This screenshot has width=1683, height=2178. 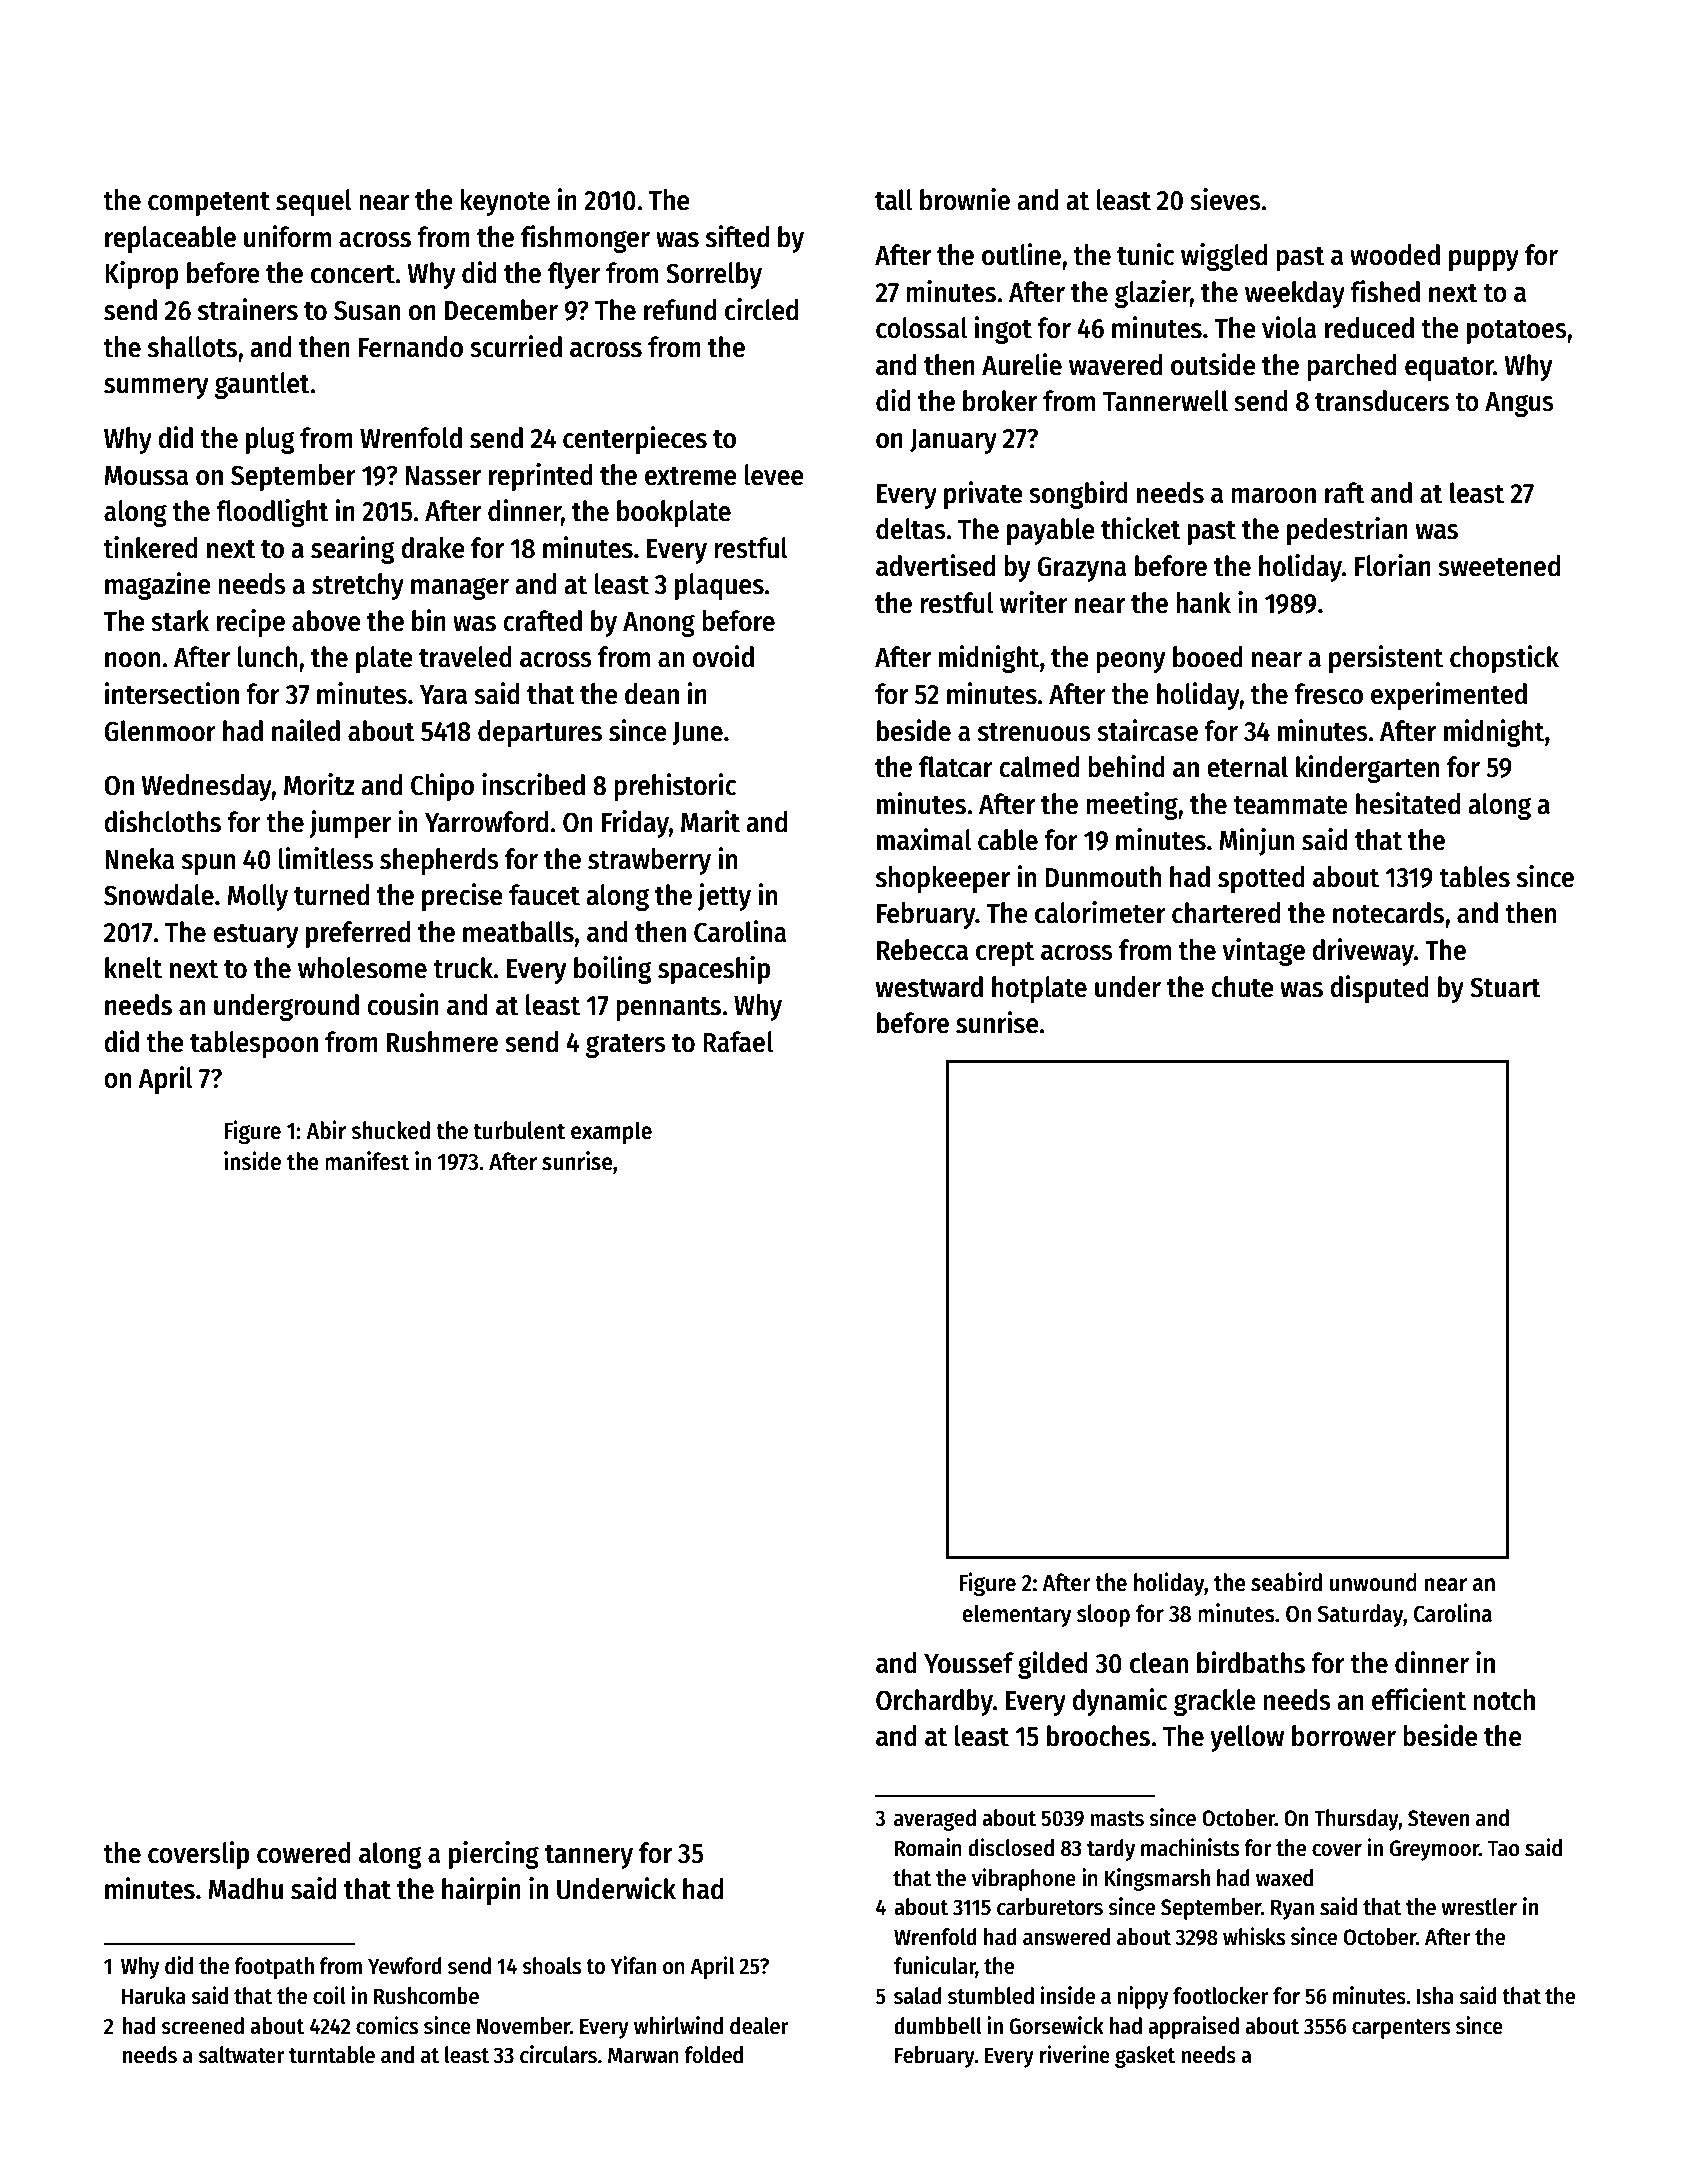 I want to click on manifest, so click(x=367, y=1161).
